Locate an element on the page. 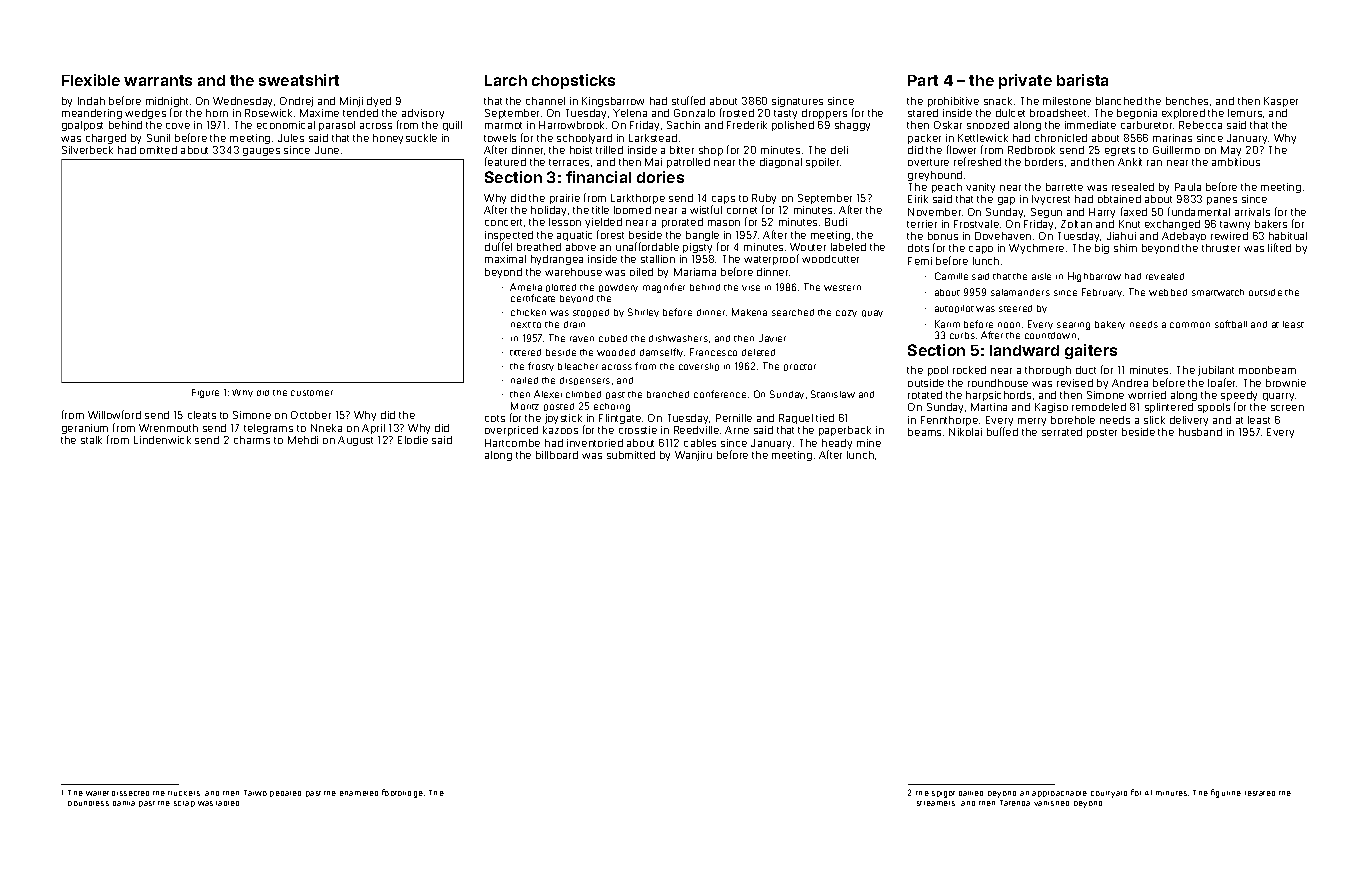  revealed is located at coordinates (1165, 276).
